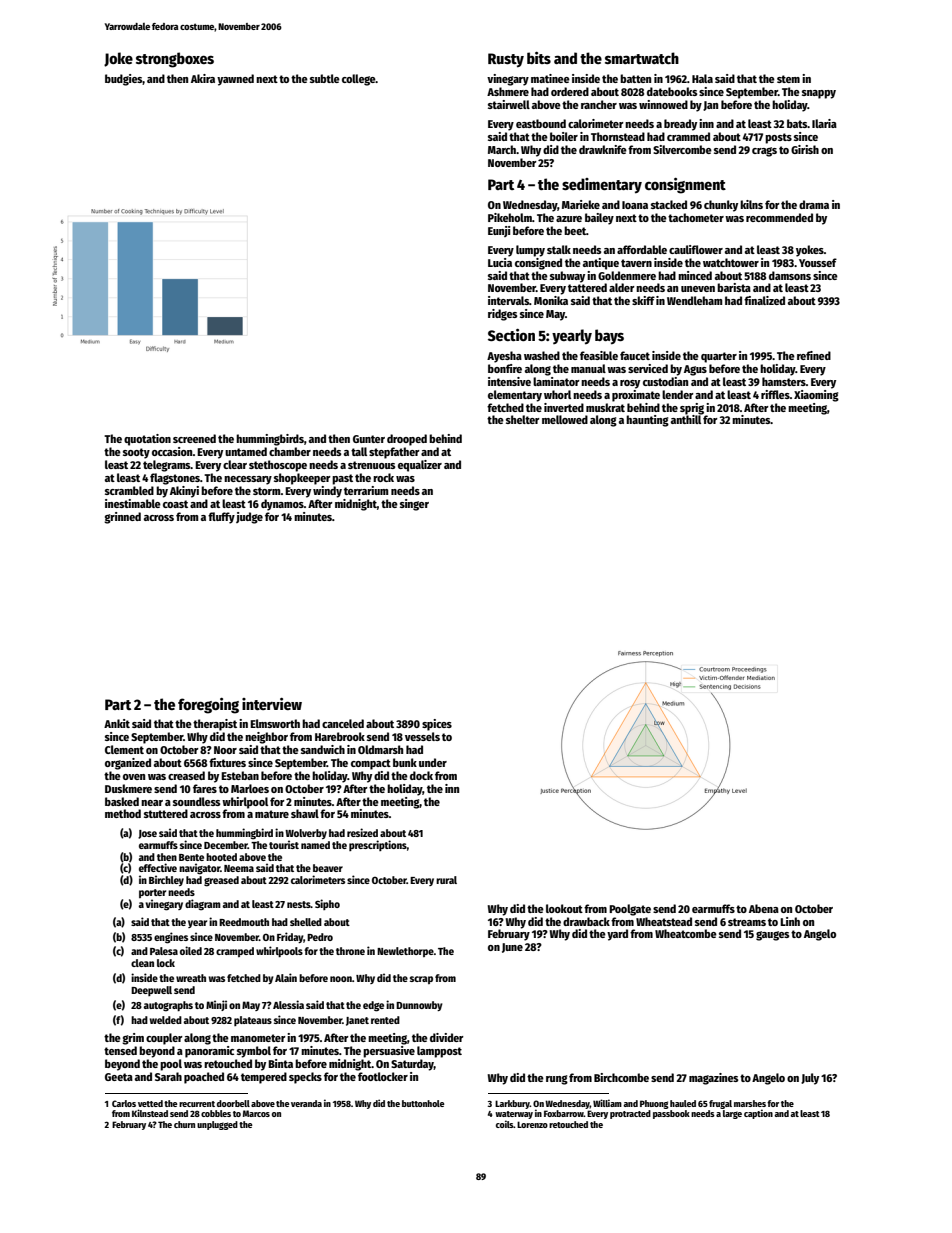 This image has height=1233, width=952. Describe the element at coordinates (686, 419) in the image. I see `anthill` at that location.
